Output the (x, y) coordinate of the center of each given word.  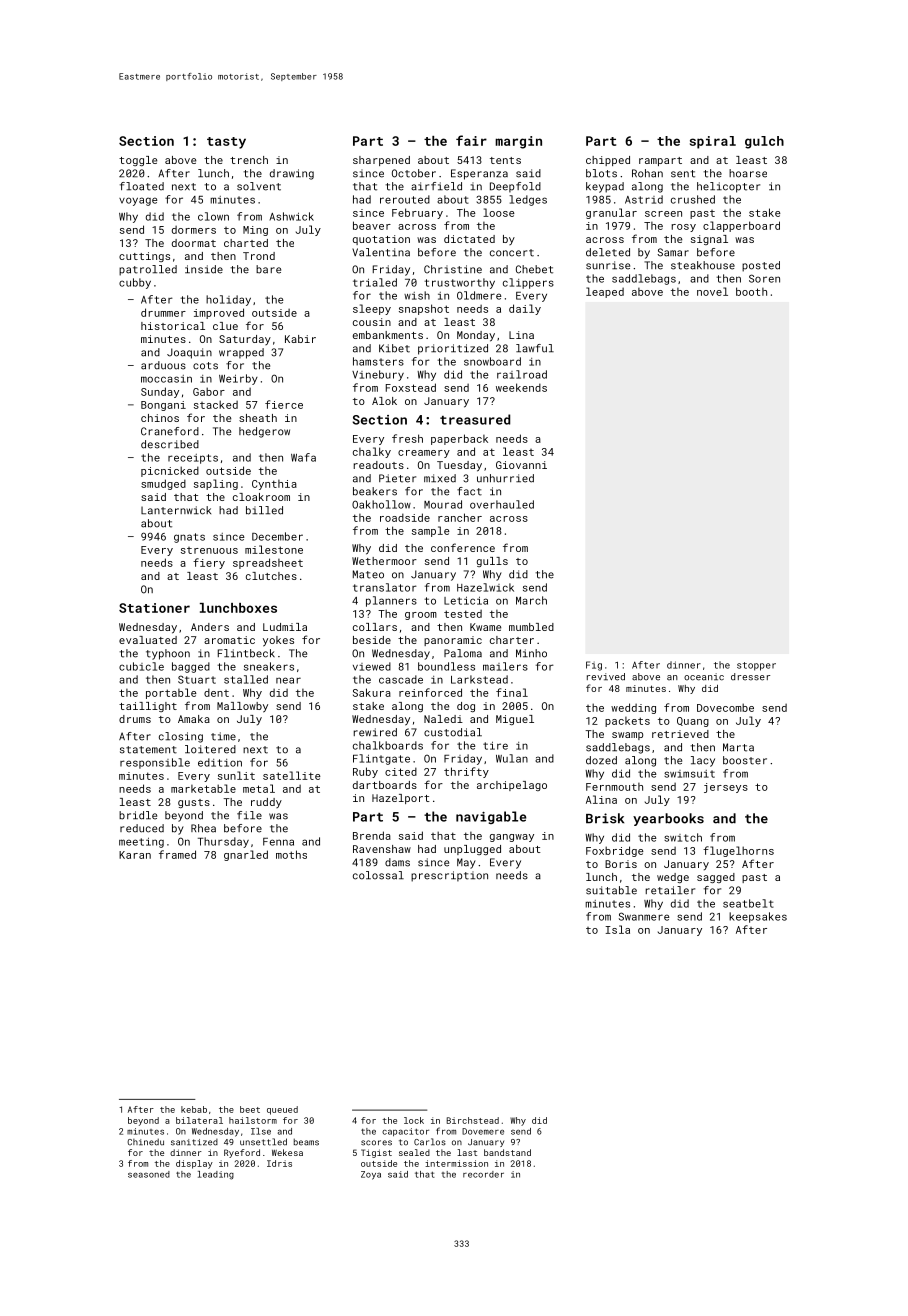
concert (512, 253)
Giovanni (521, 465)
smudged (163, 484)
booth (751, 291)
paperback (459, 439)
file (249, 815)
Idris (279, 1163)
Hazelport (401, 799)
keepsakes (758, 917)
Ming (255, 231)
